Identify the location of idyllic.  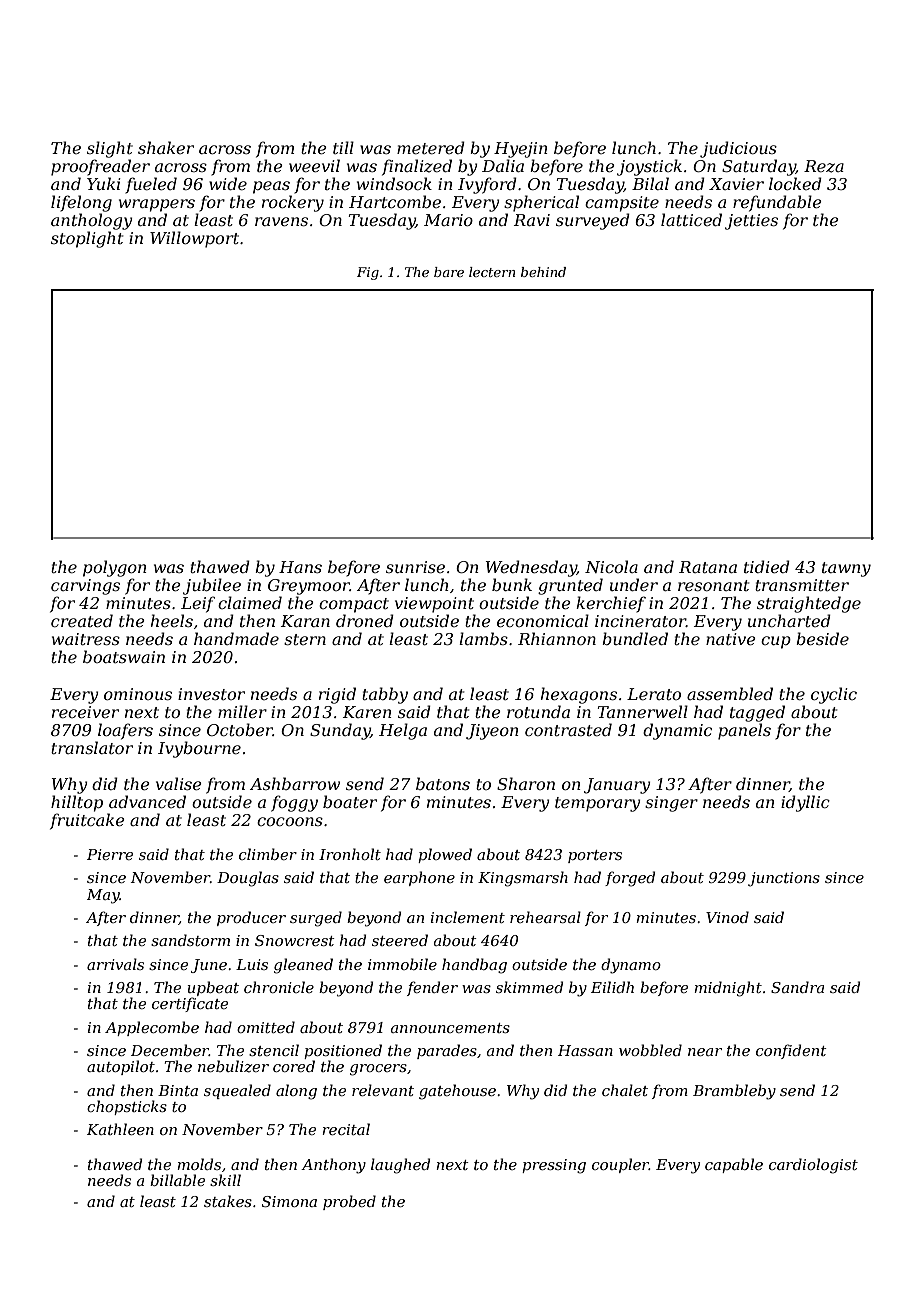
(805, 803).
